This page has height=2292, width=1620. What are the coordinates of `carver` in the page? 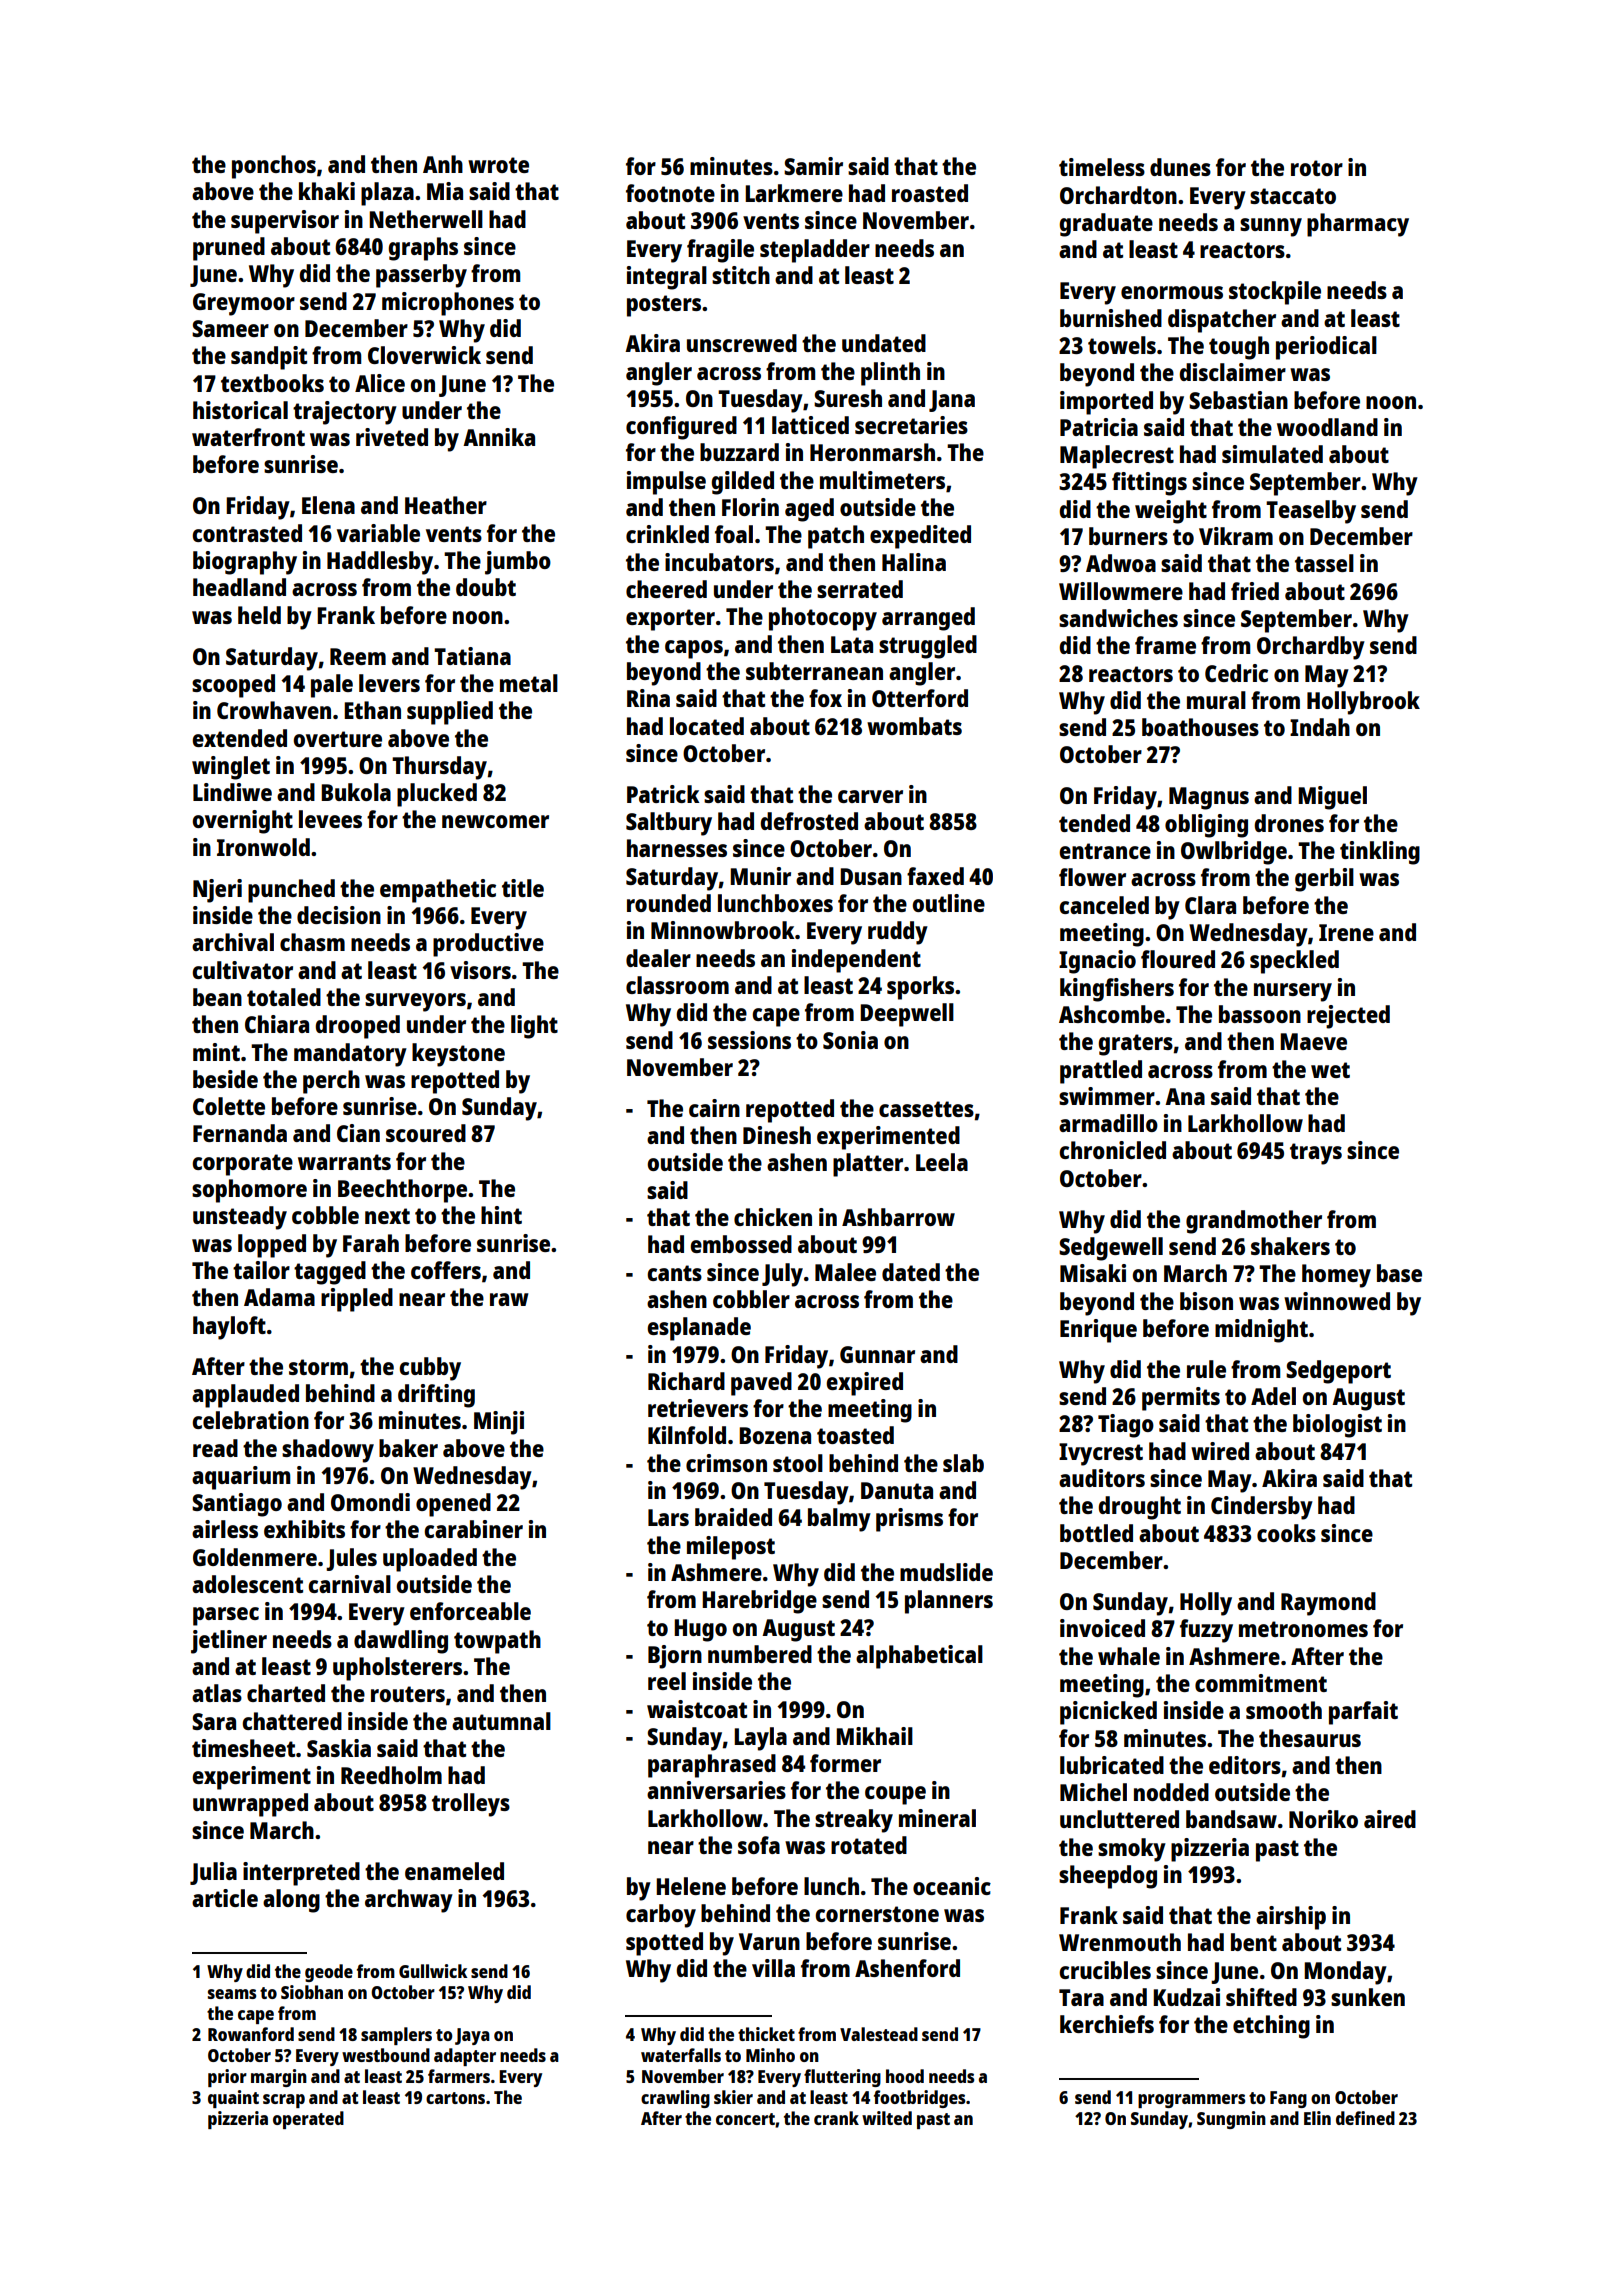 It's located at (870, 796).
